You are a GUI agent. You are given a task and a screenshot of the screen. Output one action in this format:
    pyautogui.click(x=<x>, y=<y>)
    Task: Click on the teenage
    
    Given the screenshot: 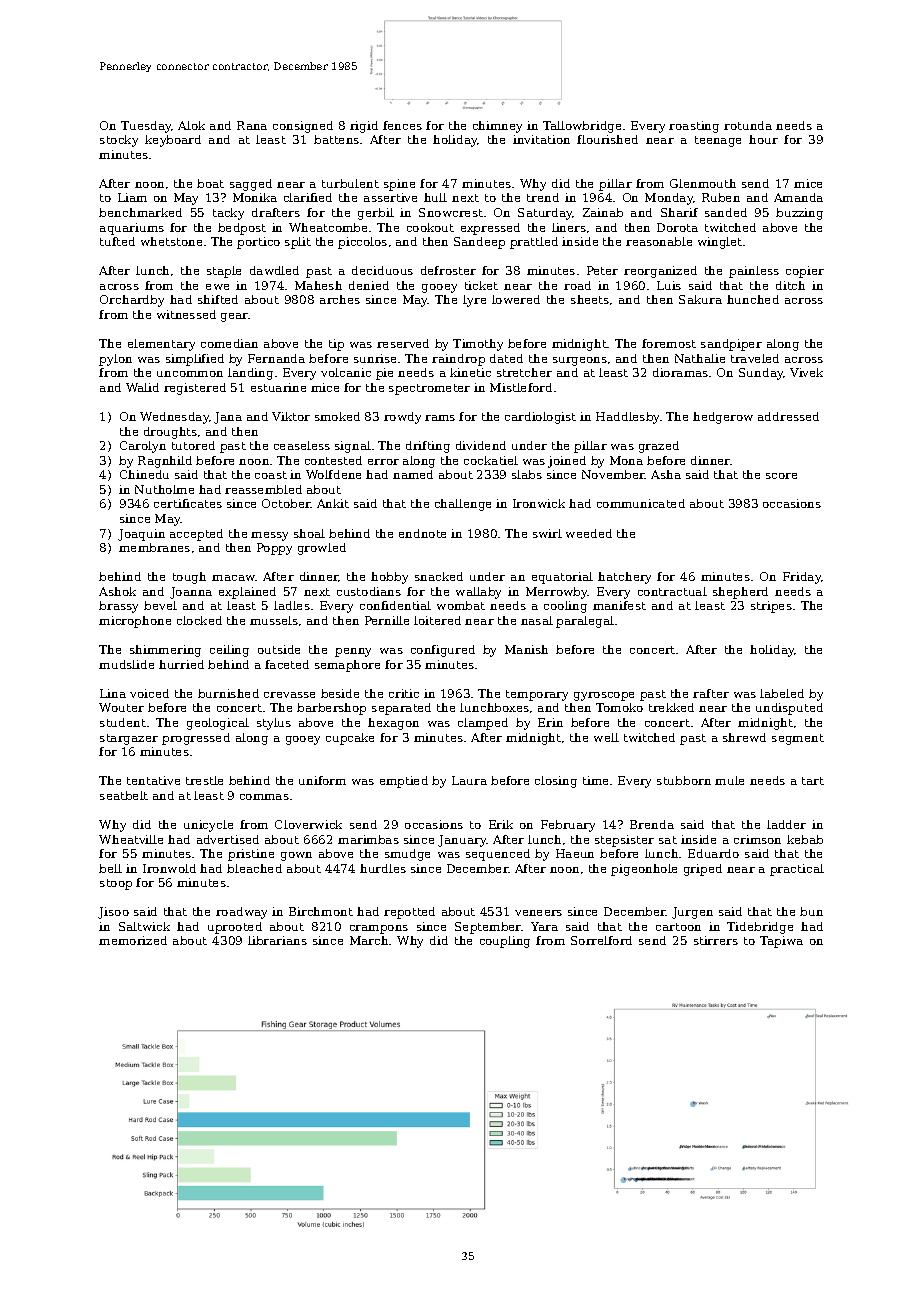 What is the action you would take?
    pyautogui.click(x=718, y=141)
